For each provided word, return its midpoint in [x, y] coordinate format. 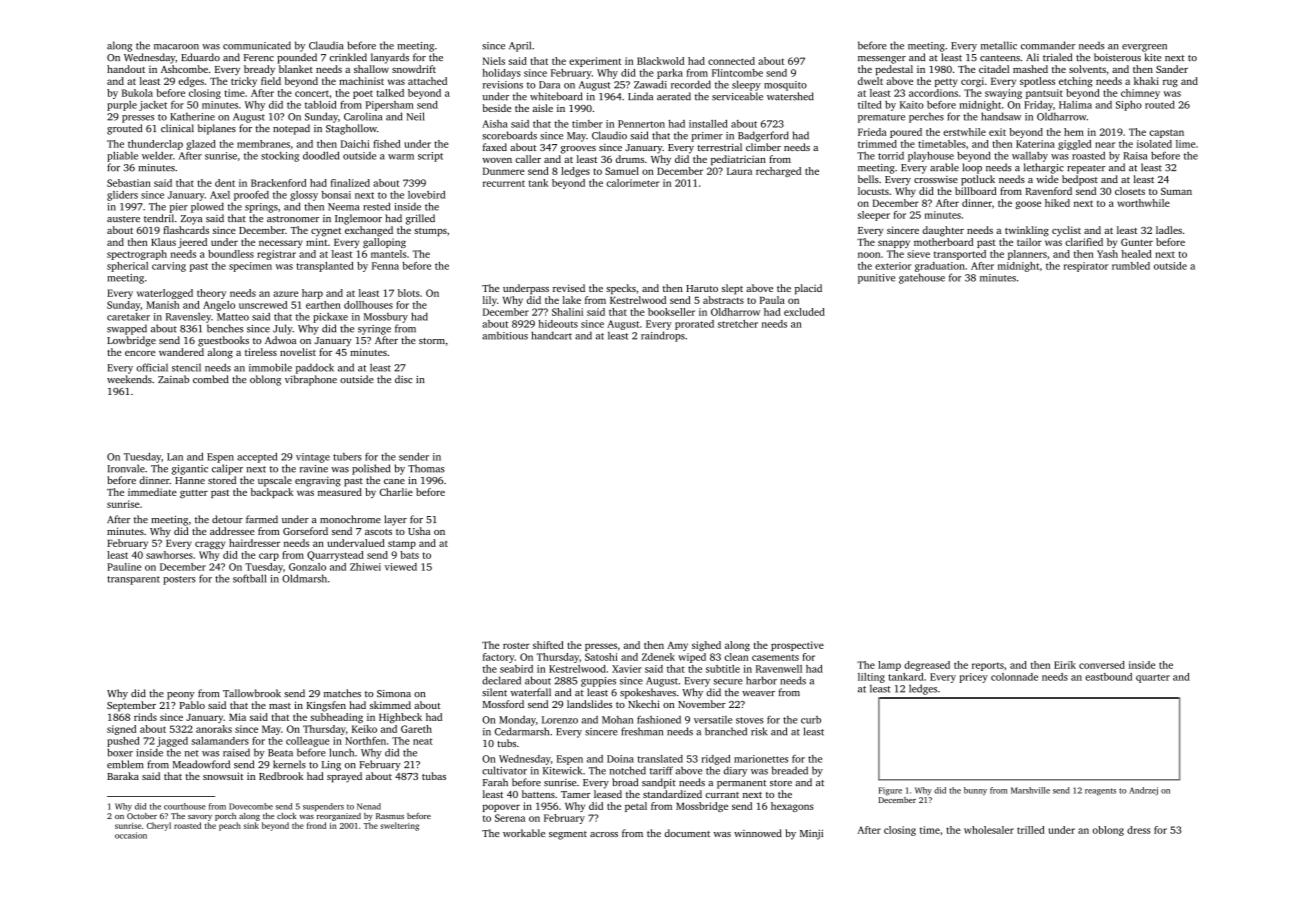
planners [1027, 255]
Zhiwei [365, 567]
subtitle [723, 669]
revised [569, 288]
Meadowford [201, 764]
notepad [291, 129]
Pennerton [641, 124]
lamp [889, 666]
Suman [1176, 191]
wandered [181, 352]
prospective [797, 646]
